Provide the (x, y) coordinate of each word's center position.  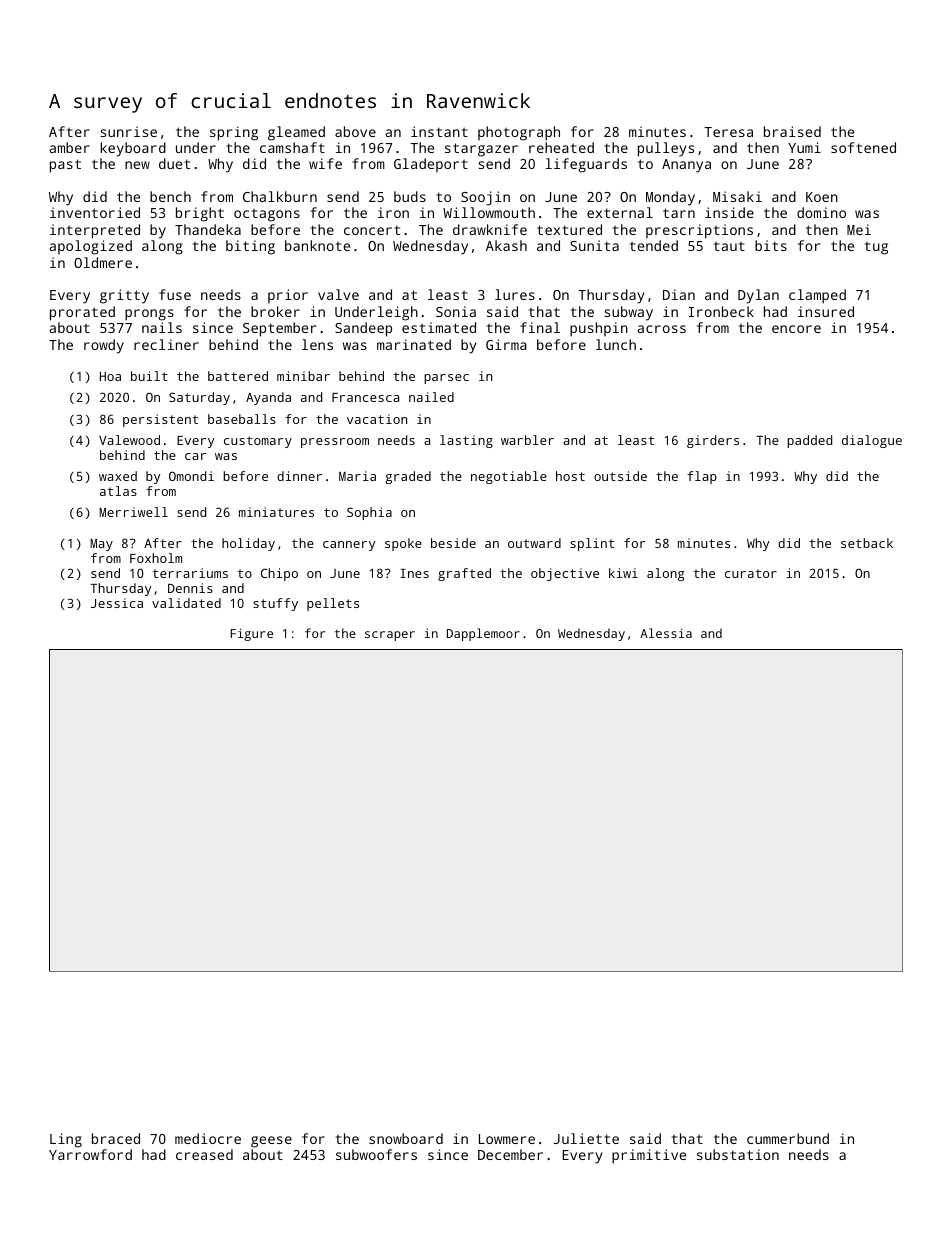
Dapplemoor (483, 634)
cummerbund (788, 1138)
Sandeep (363, 329)
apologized (91, 247)
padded (809, 441)
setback (867, 543)
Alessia (666, 633)
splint (592, 544)
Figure (251, 634)
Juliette (586, 1138)
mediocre (208, 1138)
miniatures (276, 512)
